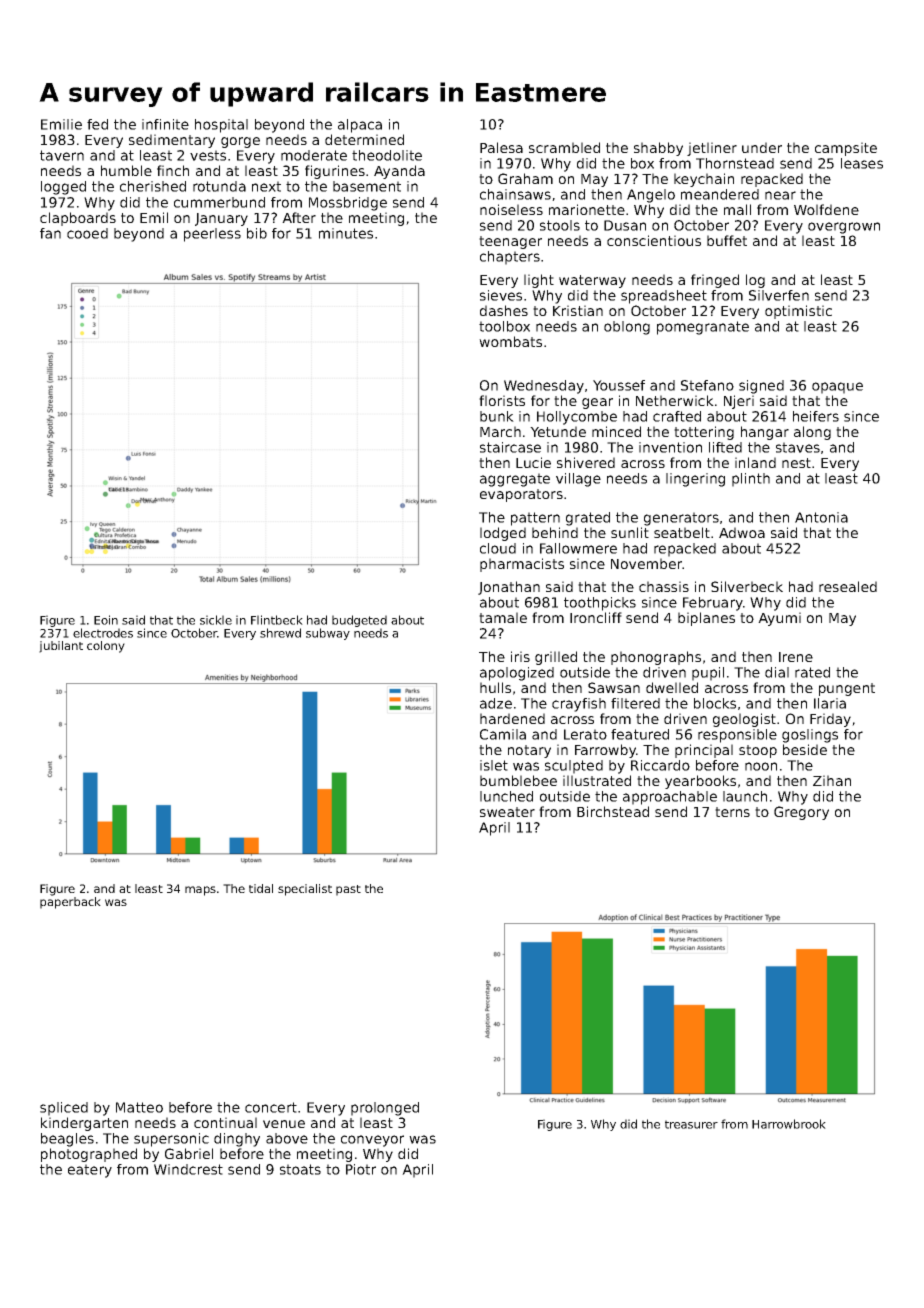  What do you see at coordinates (779, 295) in the screenshot?
I see `Silverfen` at bounding box center [779, 295].
